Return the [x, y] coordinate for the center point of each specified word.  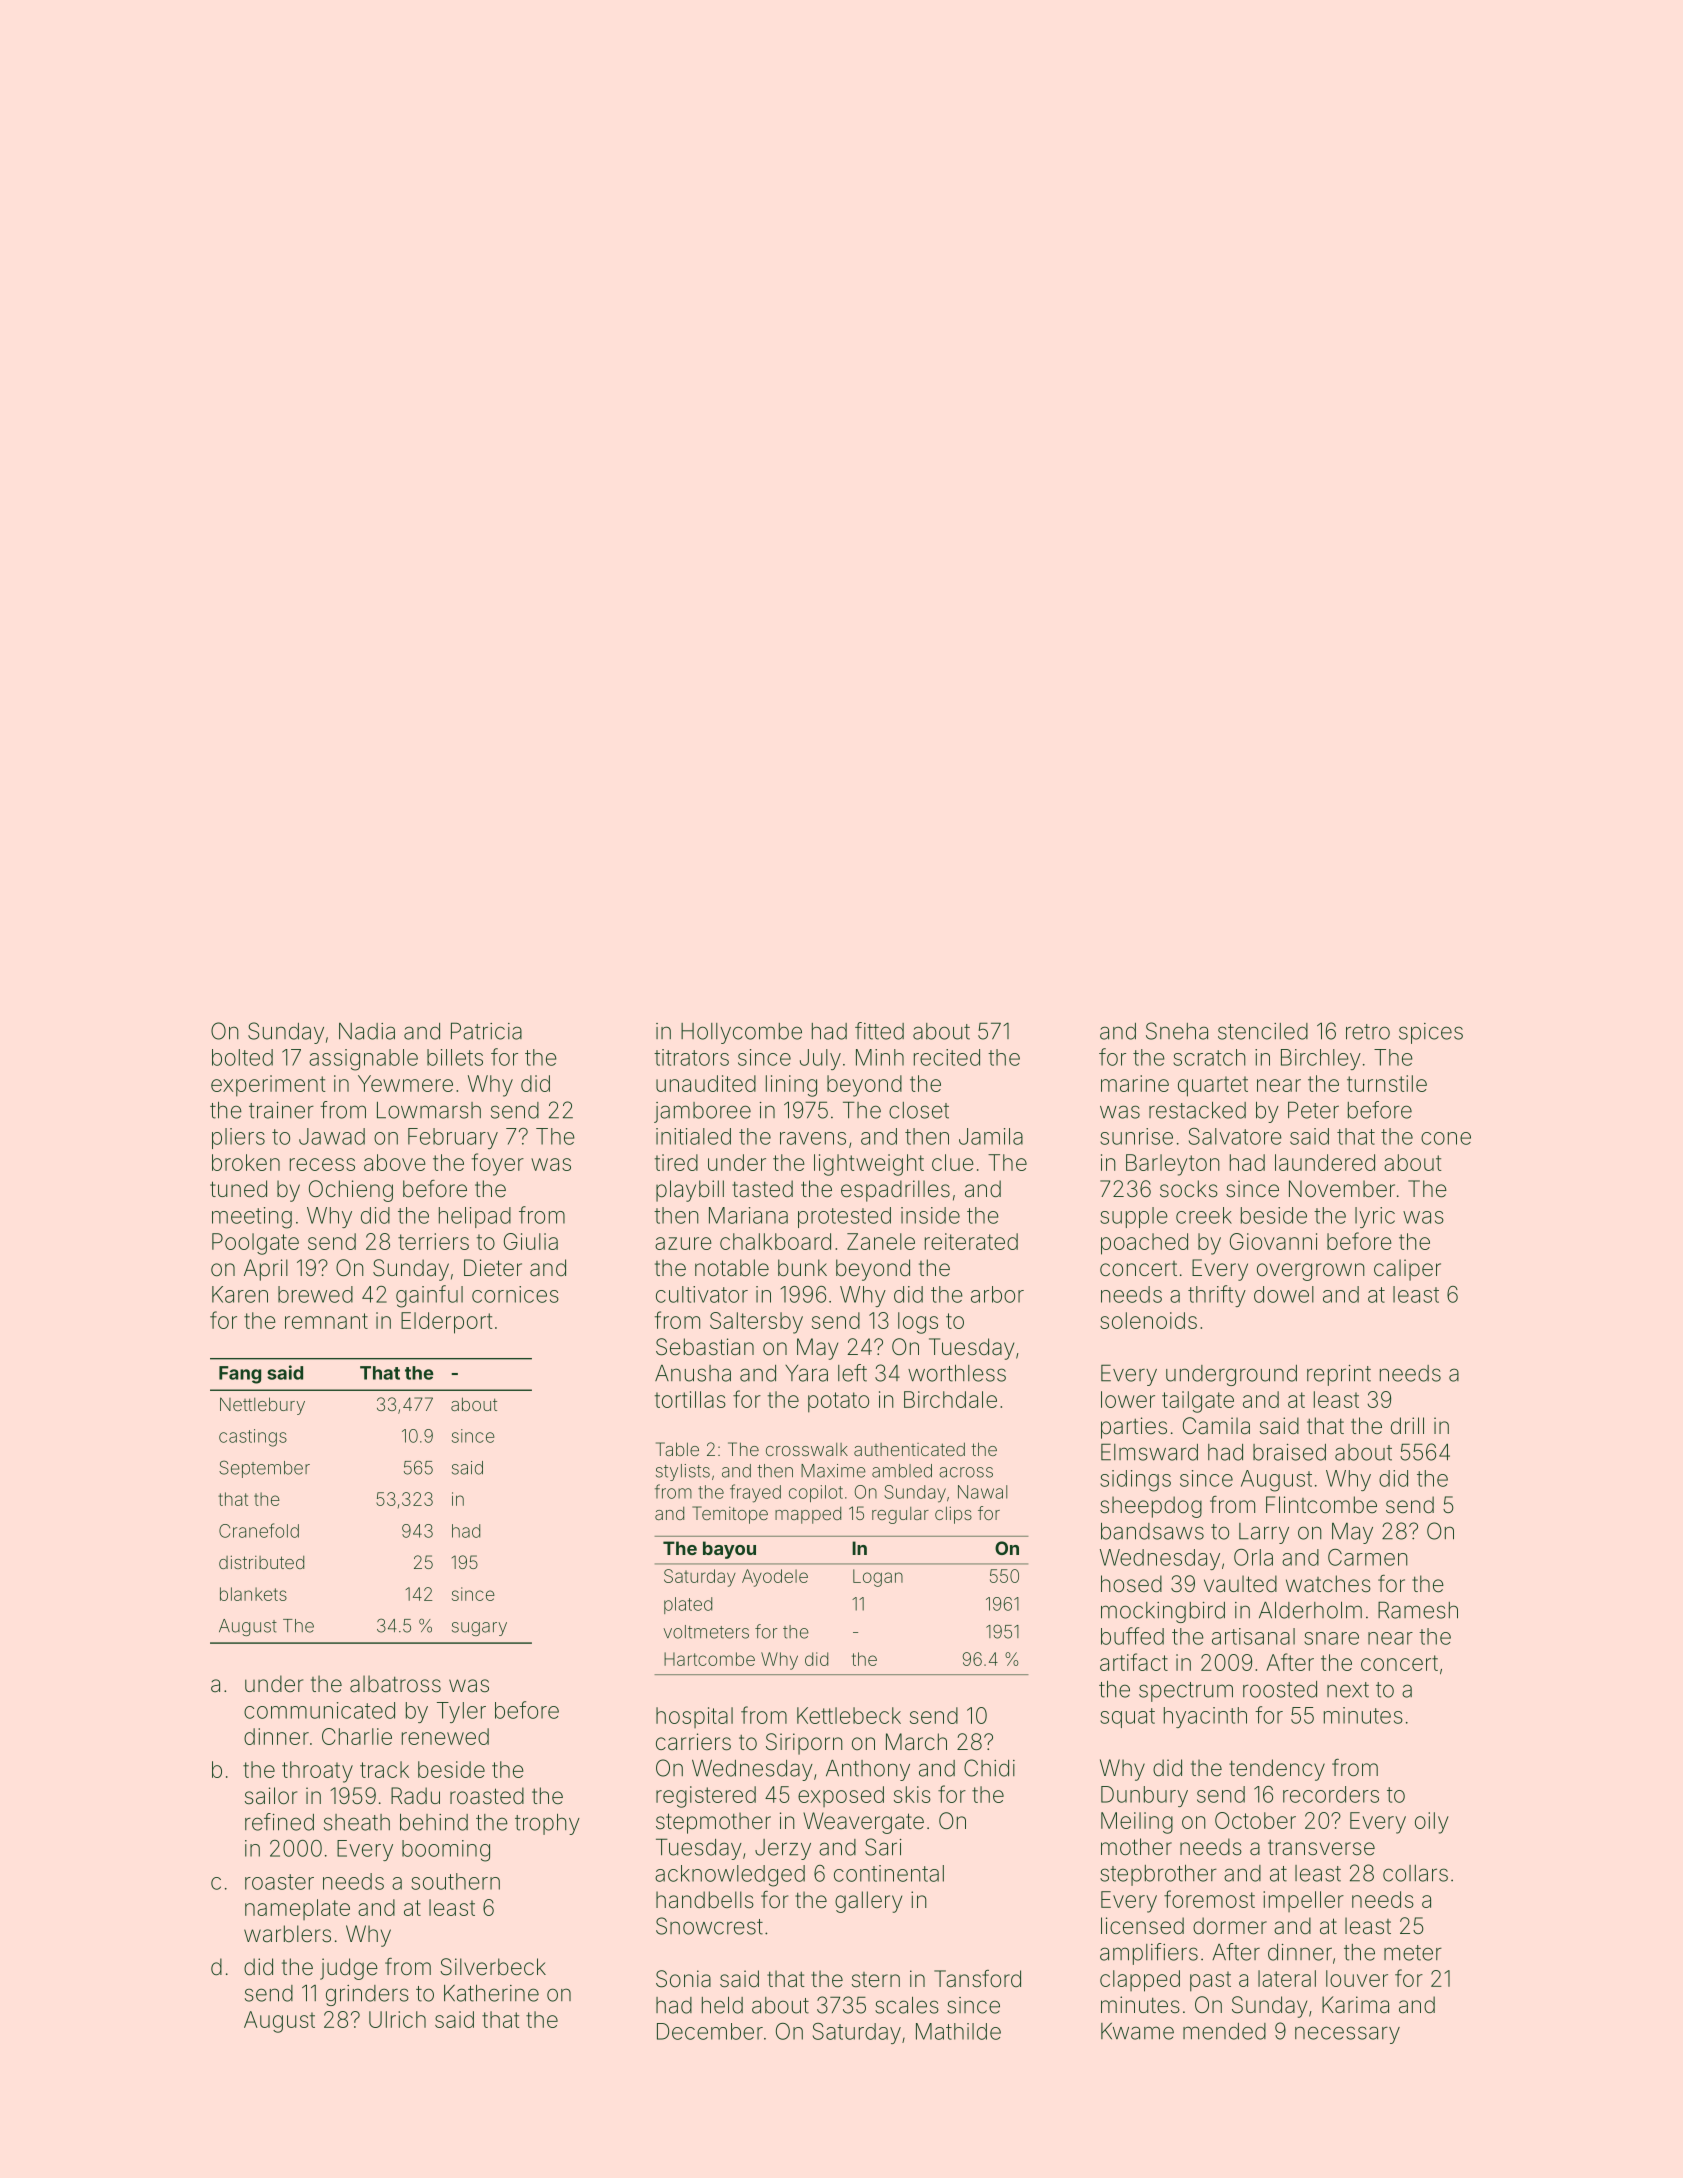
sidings [1135, 1481]
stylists [683, 1472]
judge [349, 1969]
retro [1368, 1032]
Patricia [486, 1031]
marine [1135, 1083]
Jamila [991, 1136]
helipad [475, 1217]
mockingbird [1163, 1612]
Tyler [461, 1712]
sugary [479, 1629]
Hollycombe [741, 1033]
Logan [878, 1578]
